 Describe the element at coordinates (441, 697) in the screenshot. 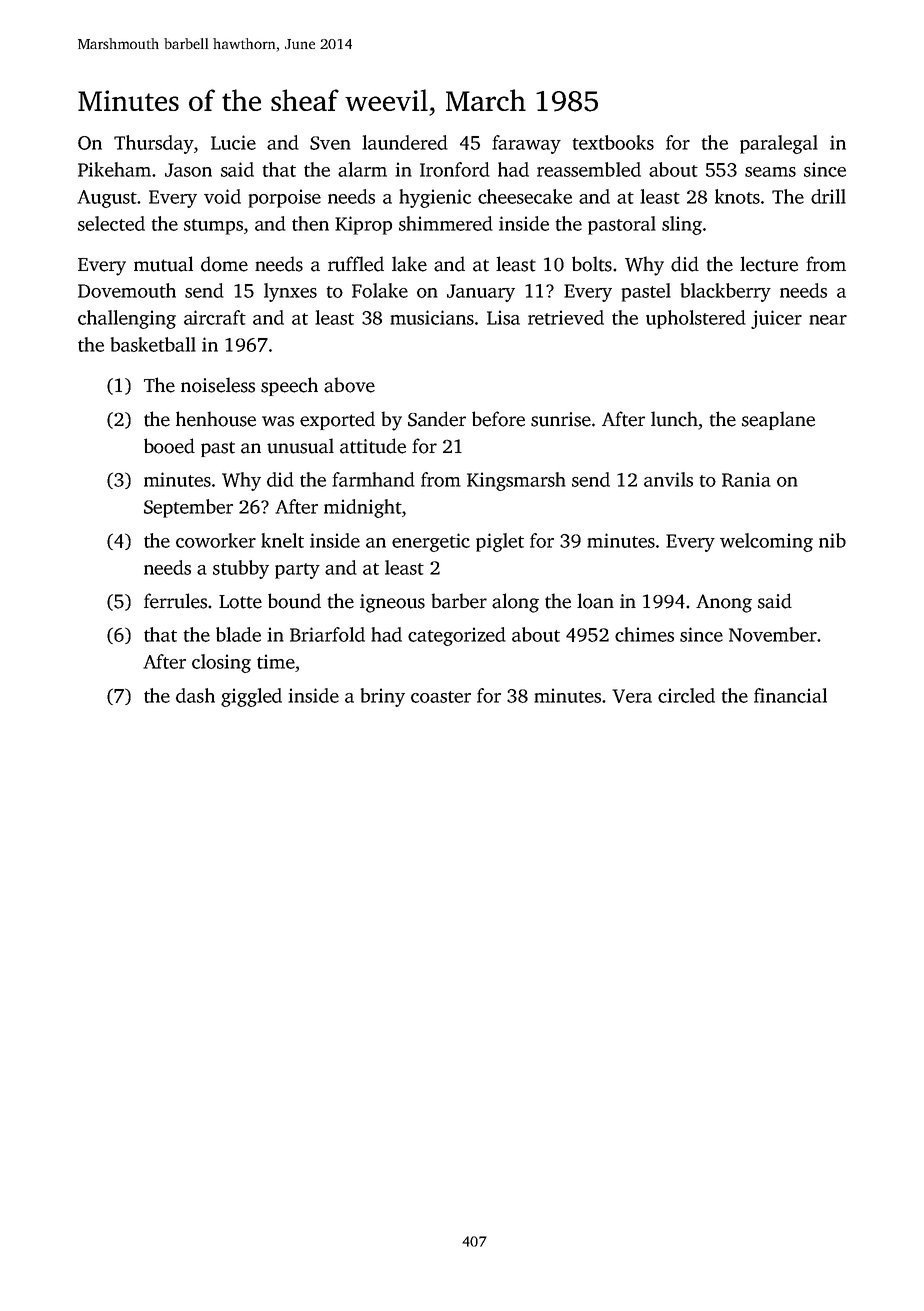

I see `coaster` at that location.
